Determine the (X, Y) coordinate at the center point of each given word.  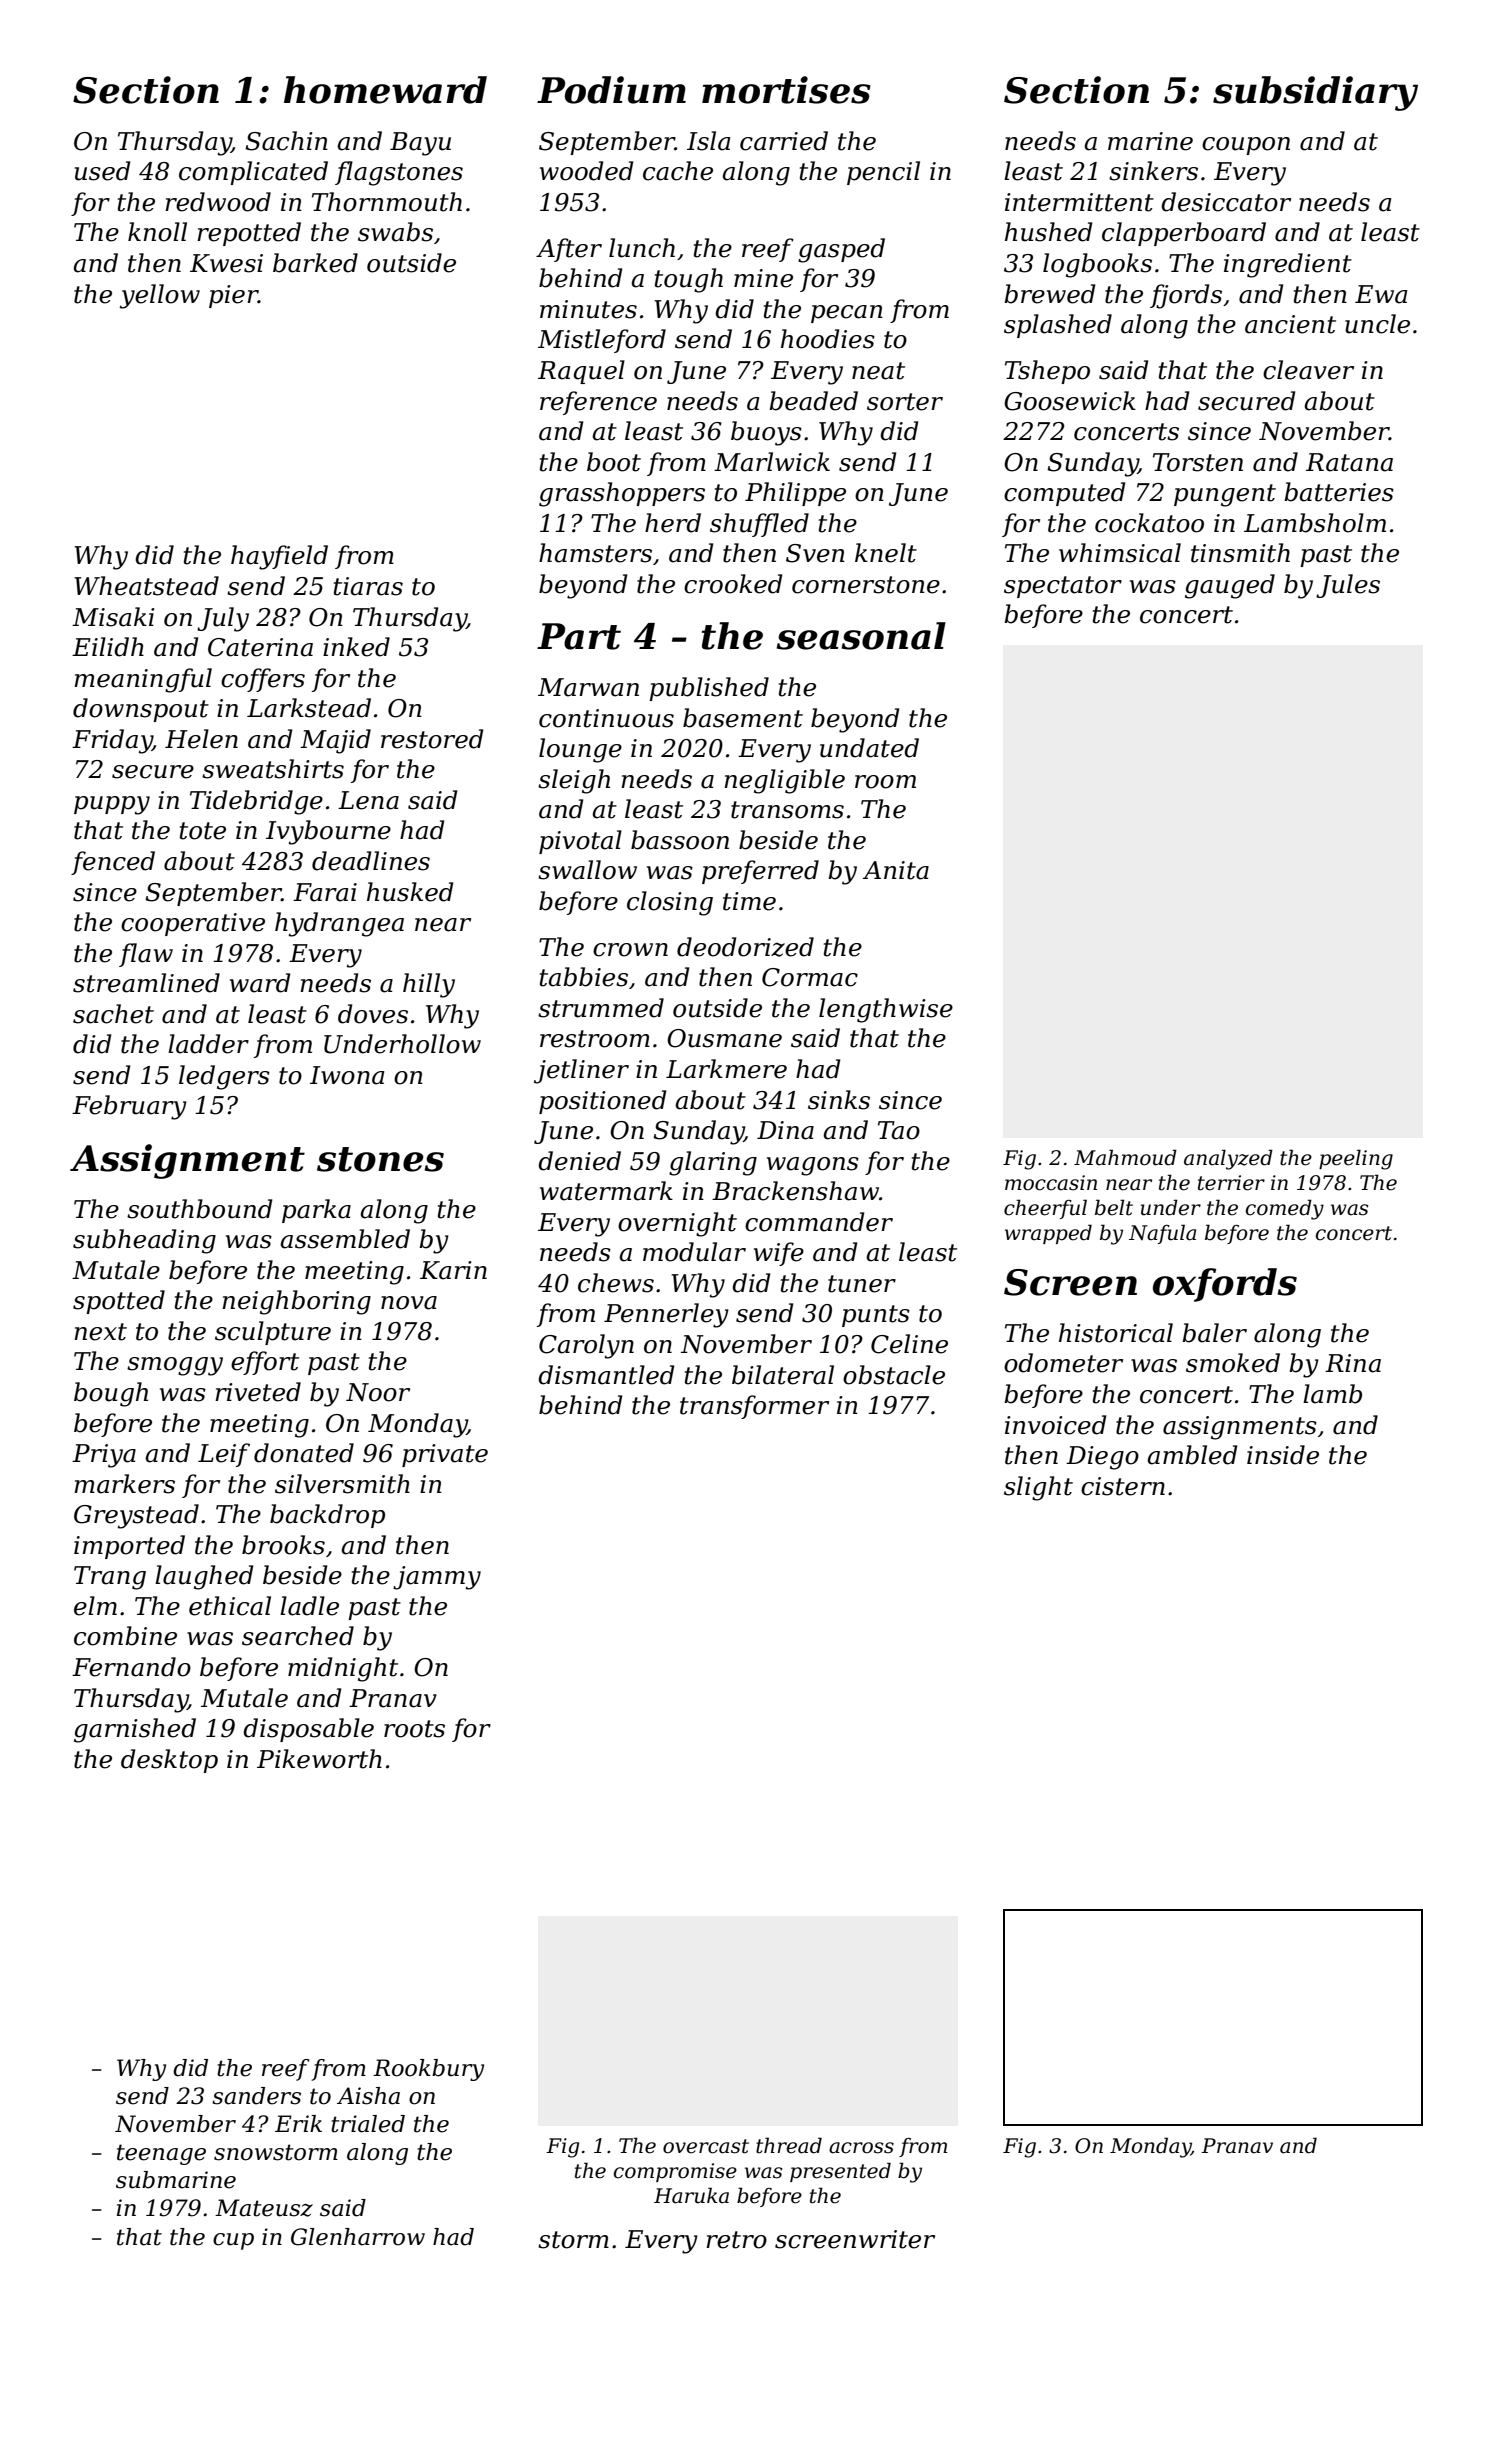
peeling (1356, 1159)
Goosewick (1070, 401)
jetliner (581, 1071)
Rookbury (428, 2070)
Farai (325, 892)
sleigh (574, 781)
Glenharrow (358, 2237)
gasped (841, 250)
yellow (160, 296)
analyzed (1228, 1159)
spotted (119, 1302)
